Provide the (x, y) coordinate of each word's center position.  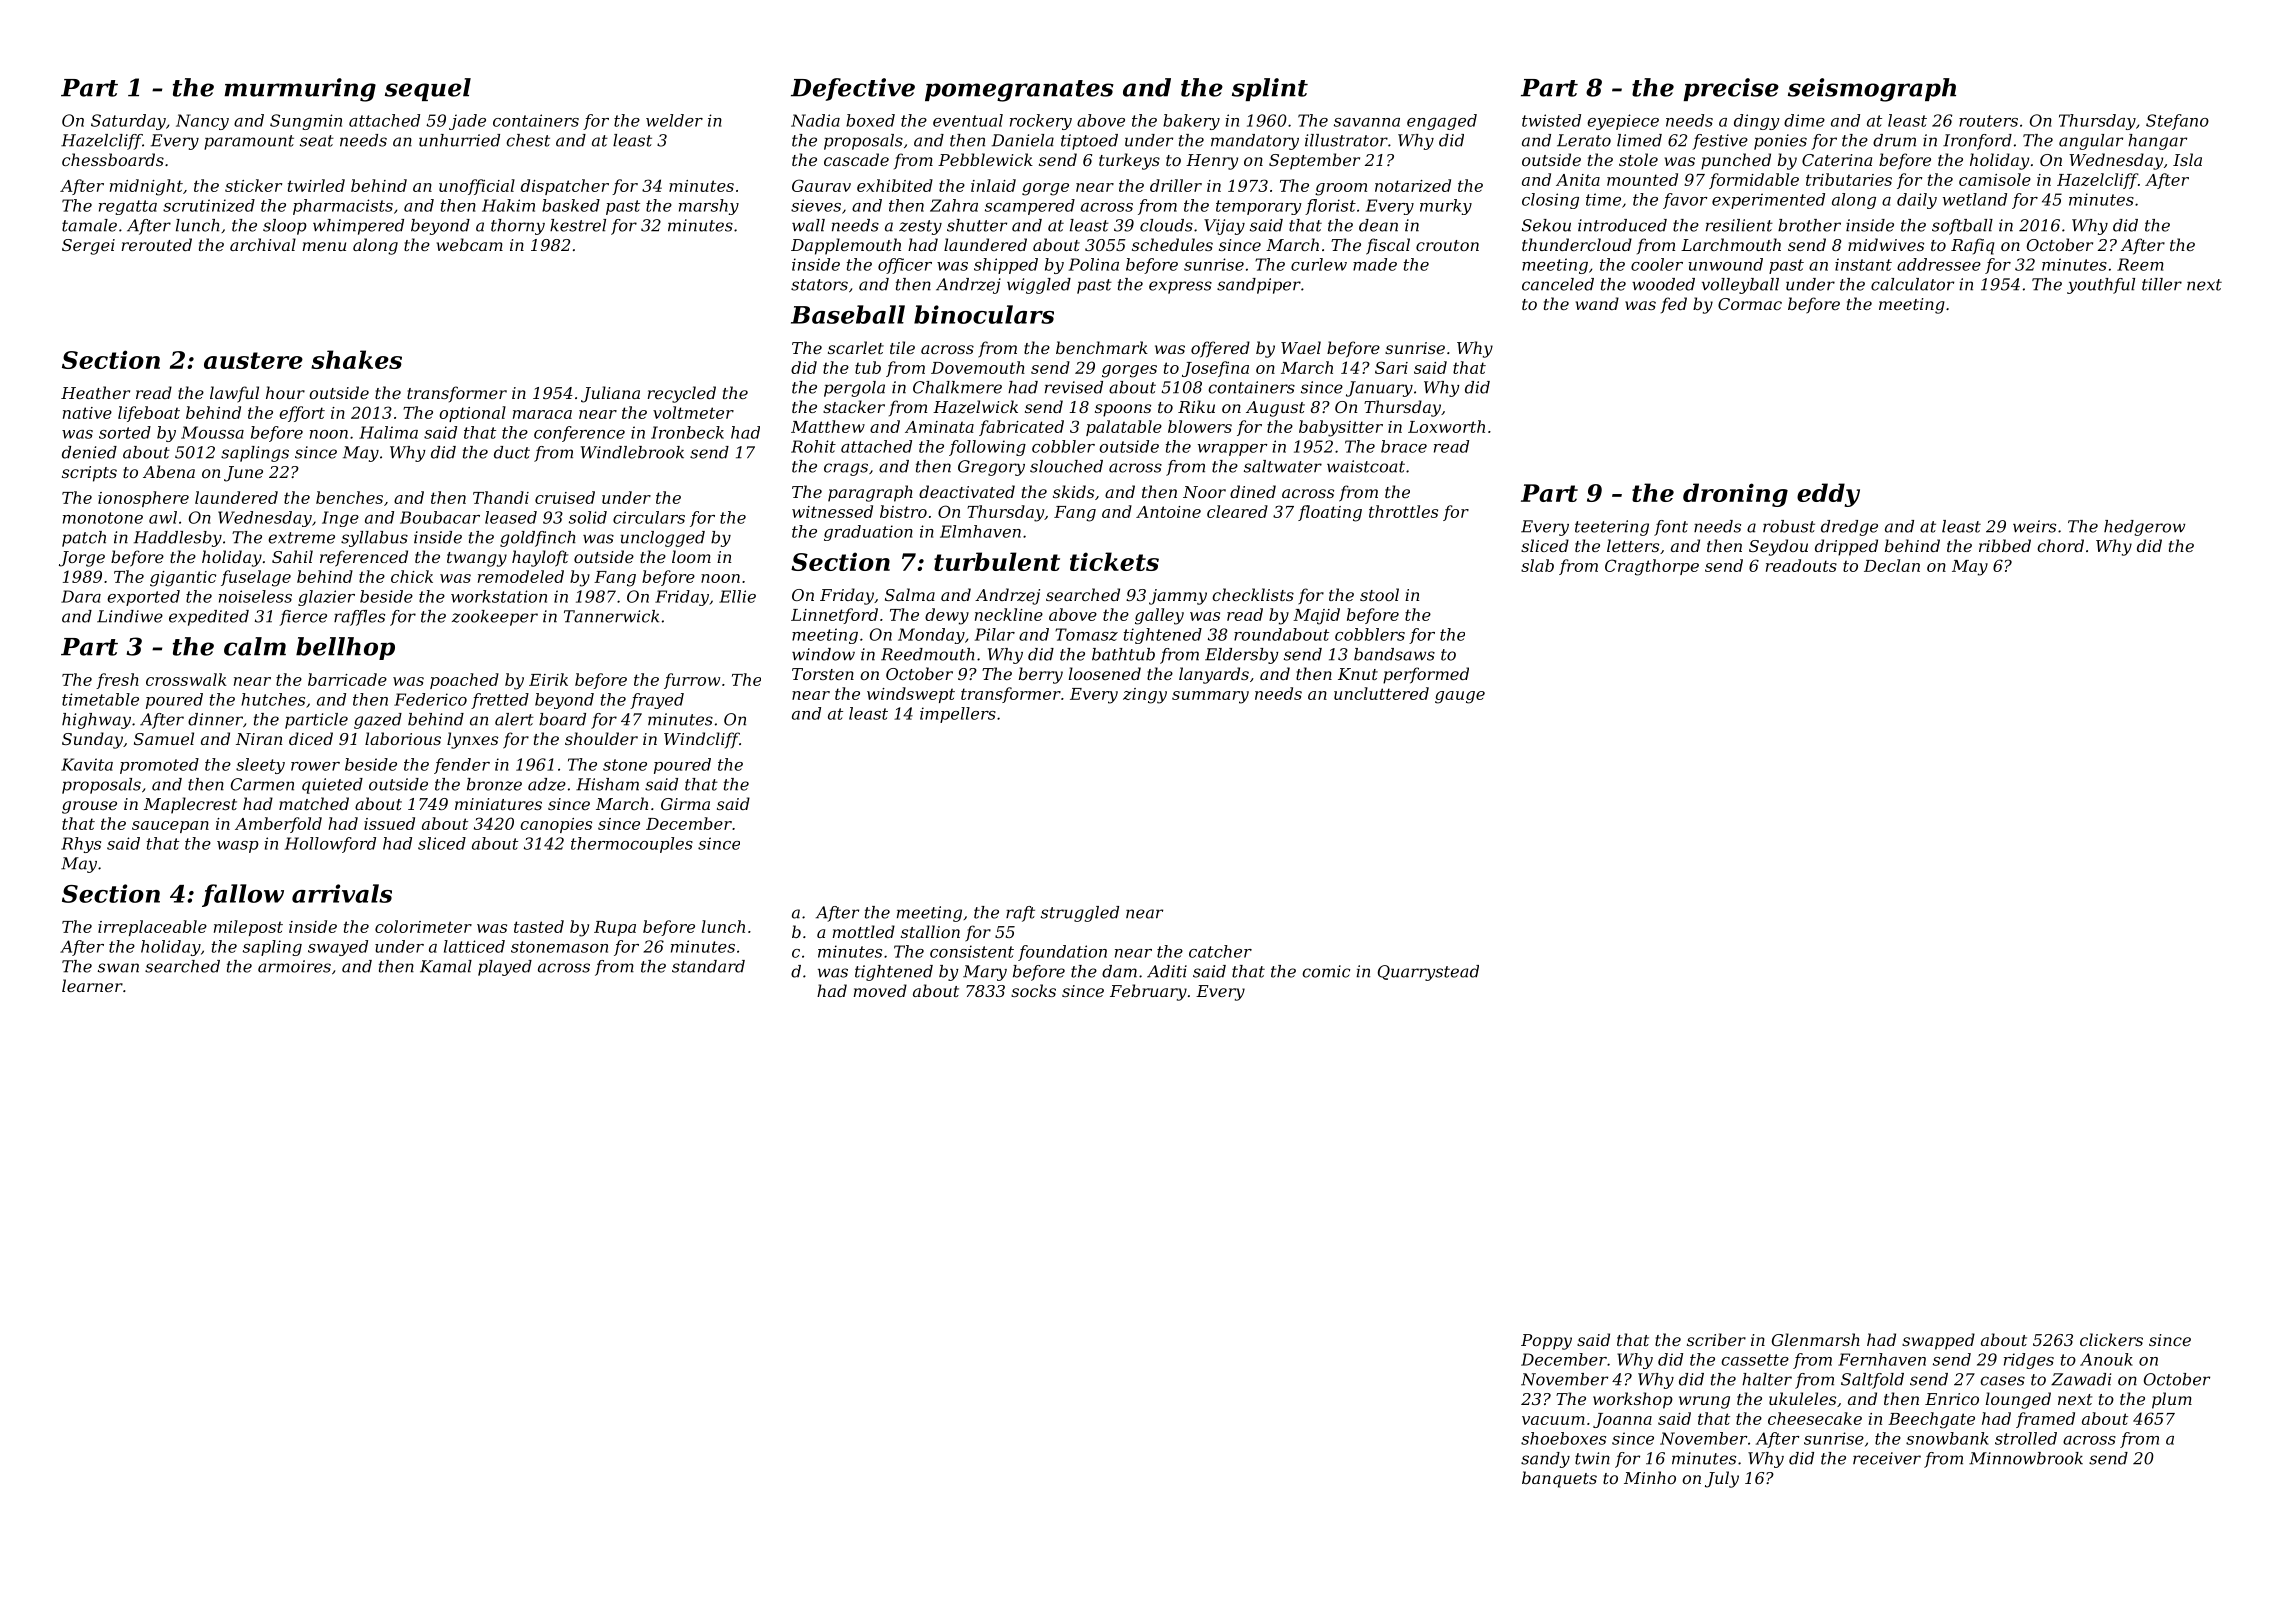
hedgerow (2144, 528)
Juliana (610, 394)
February (1148, 992)
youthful (2101, 286)
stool (1379, 594)
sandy (1545, 1460)
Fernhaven (1882, 1359)
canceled (1558, 284)
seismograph (1872, 90)
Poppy (1546, 1342)
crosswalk (186, 679)
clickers (2111, 1339)
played (505, 968)
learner (92, 985)
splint (1270, 89)
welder (674, 120)
